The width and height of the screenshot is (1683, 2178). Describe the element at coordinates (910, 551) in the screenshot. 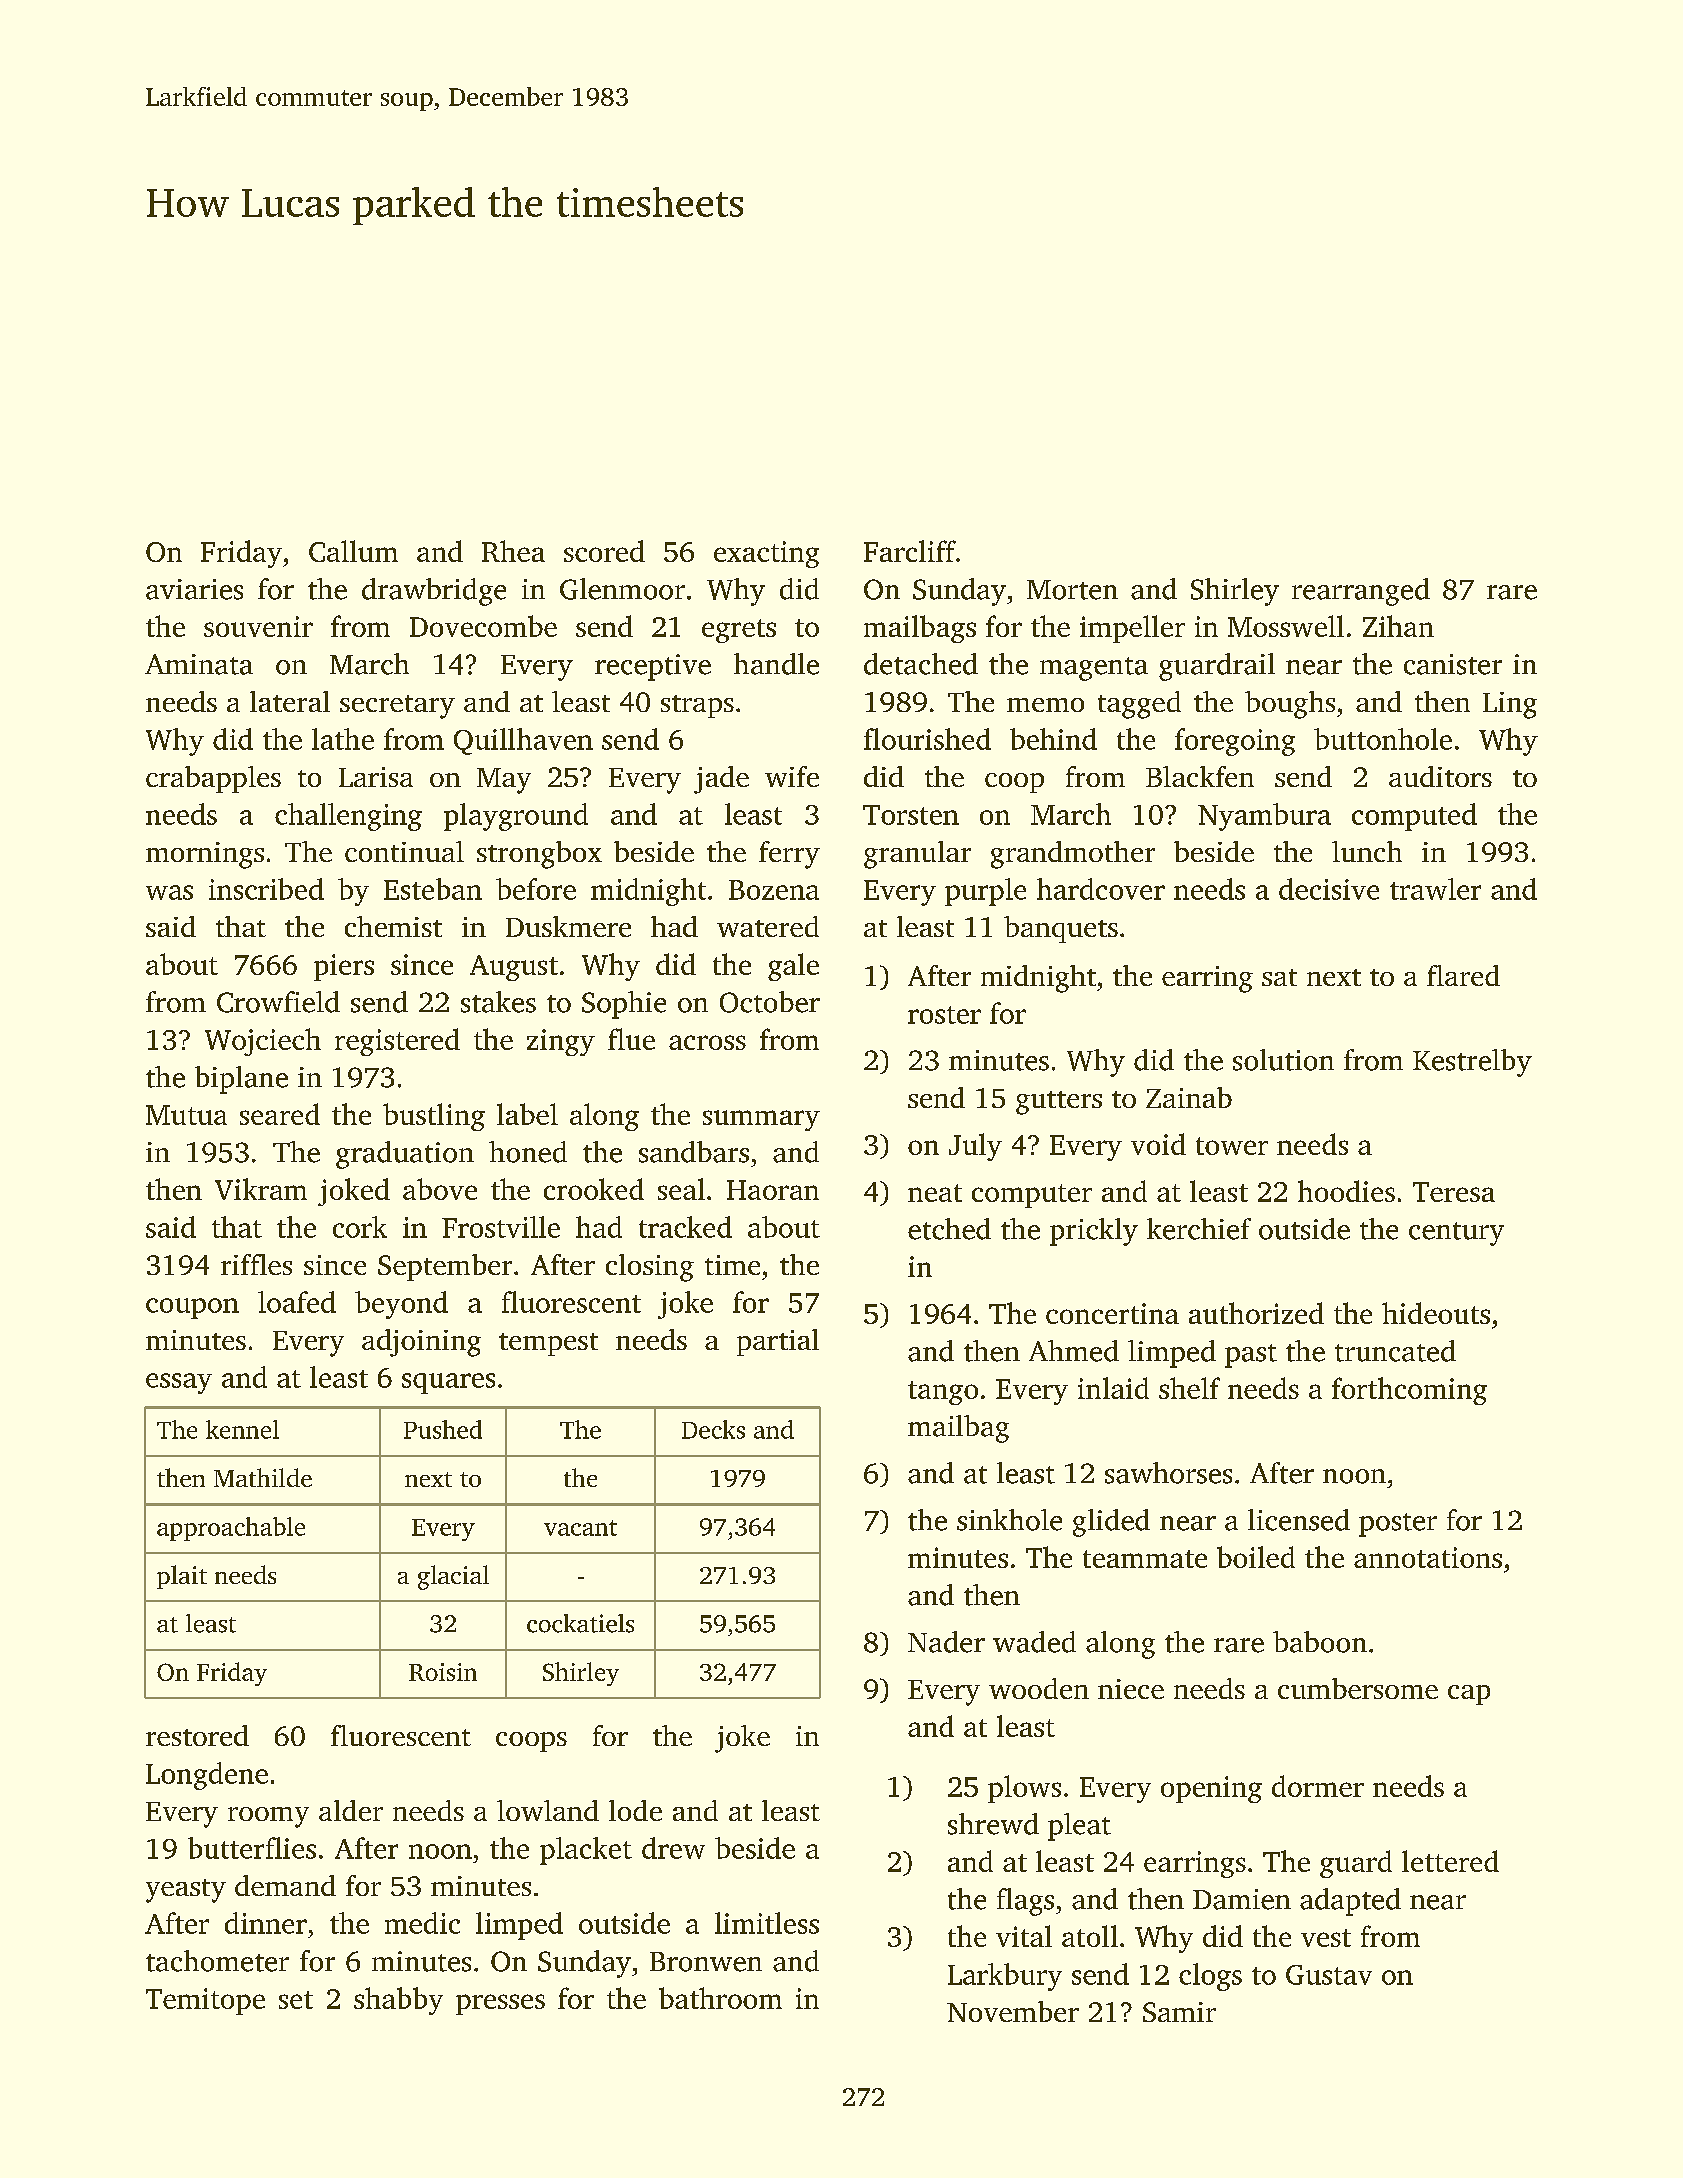

I see `Farcliff` at that location.
